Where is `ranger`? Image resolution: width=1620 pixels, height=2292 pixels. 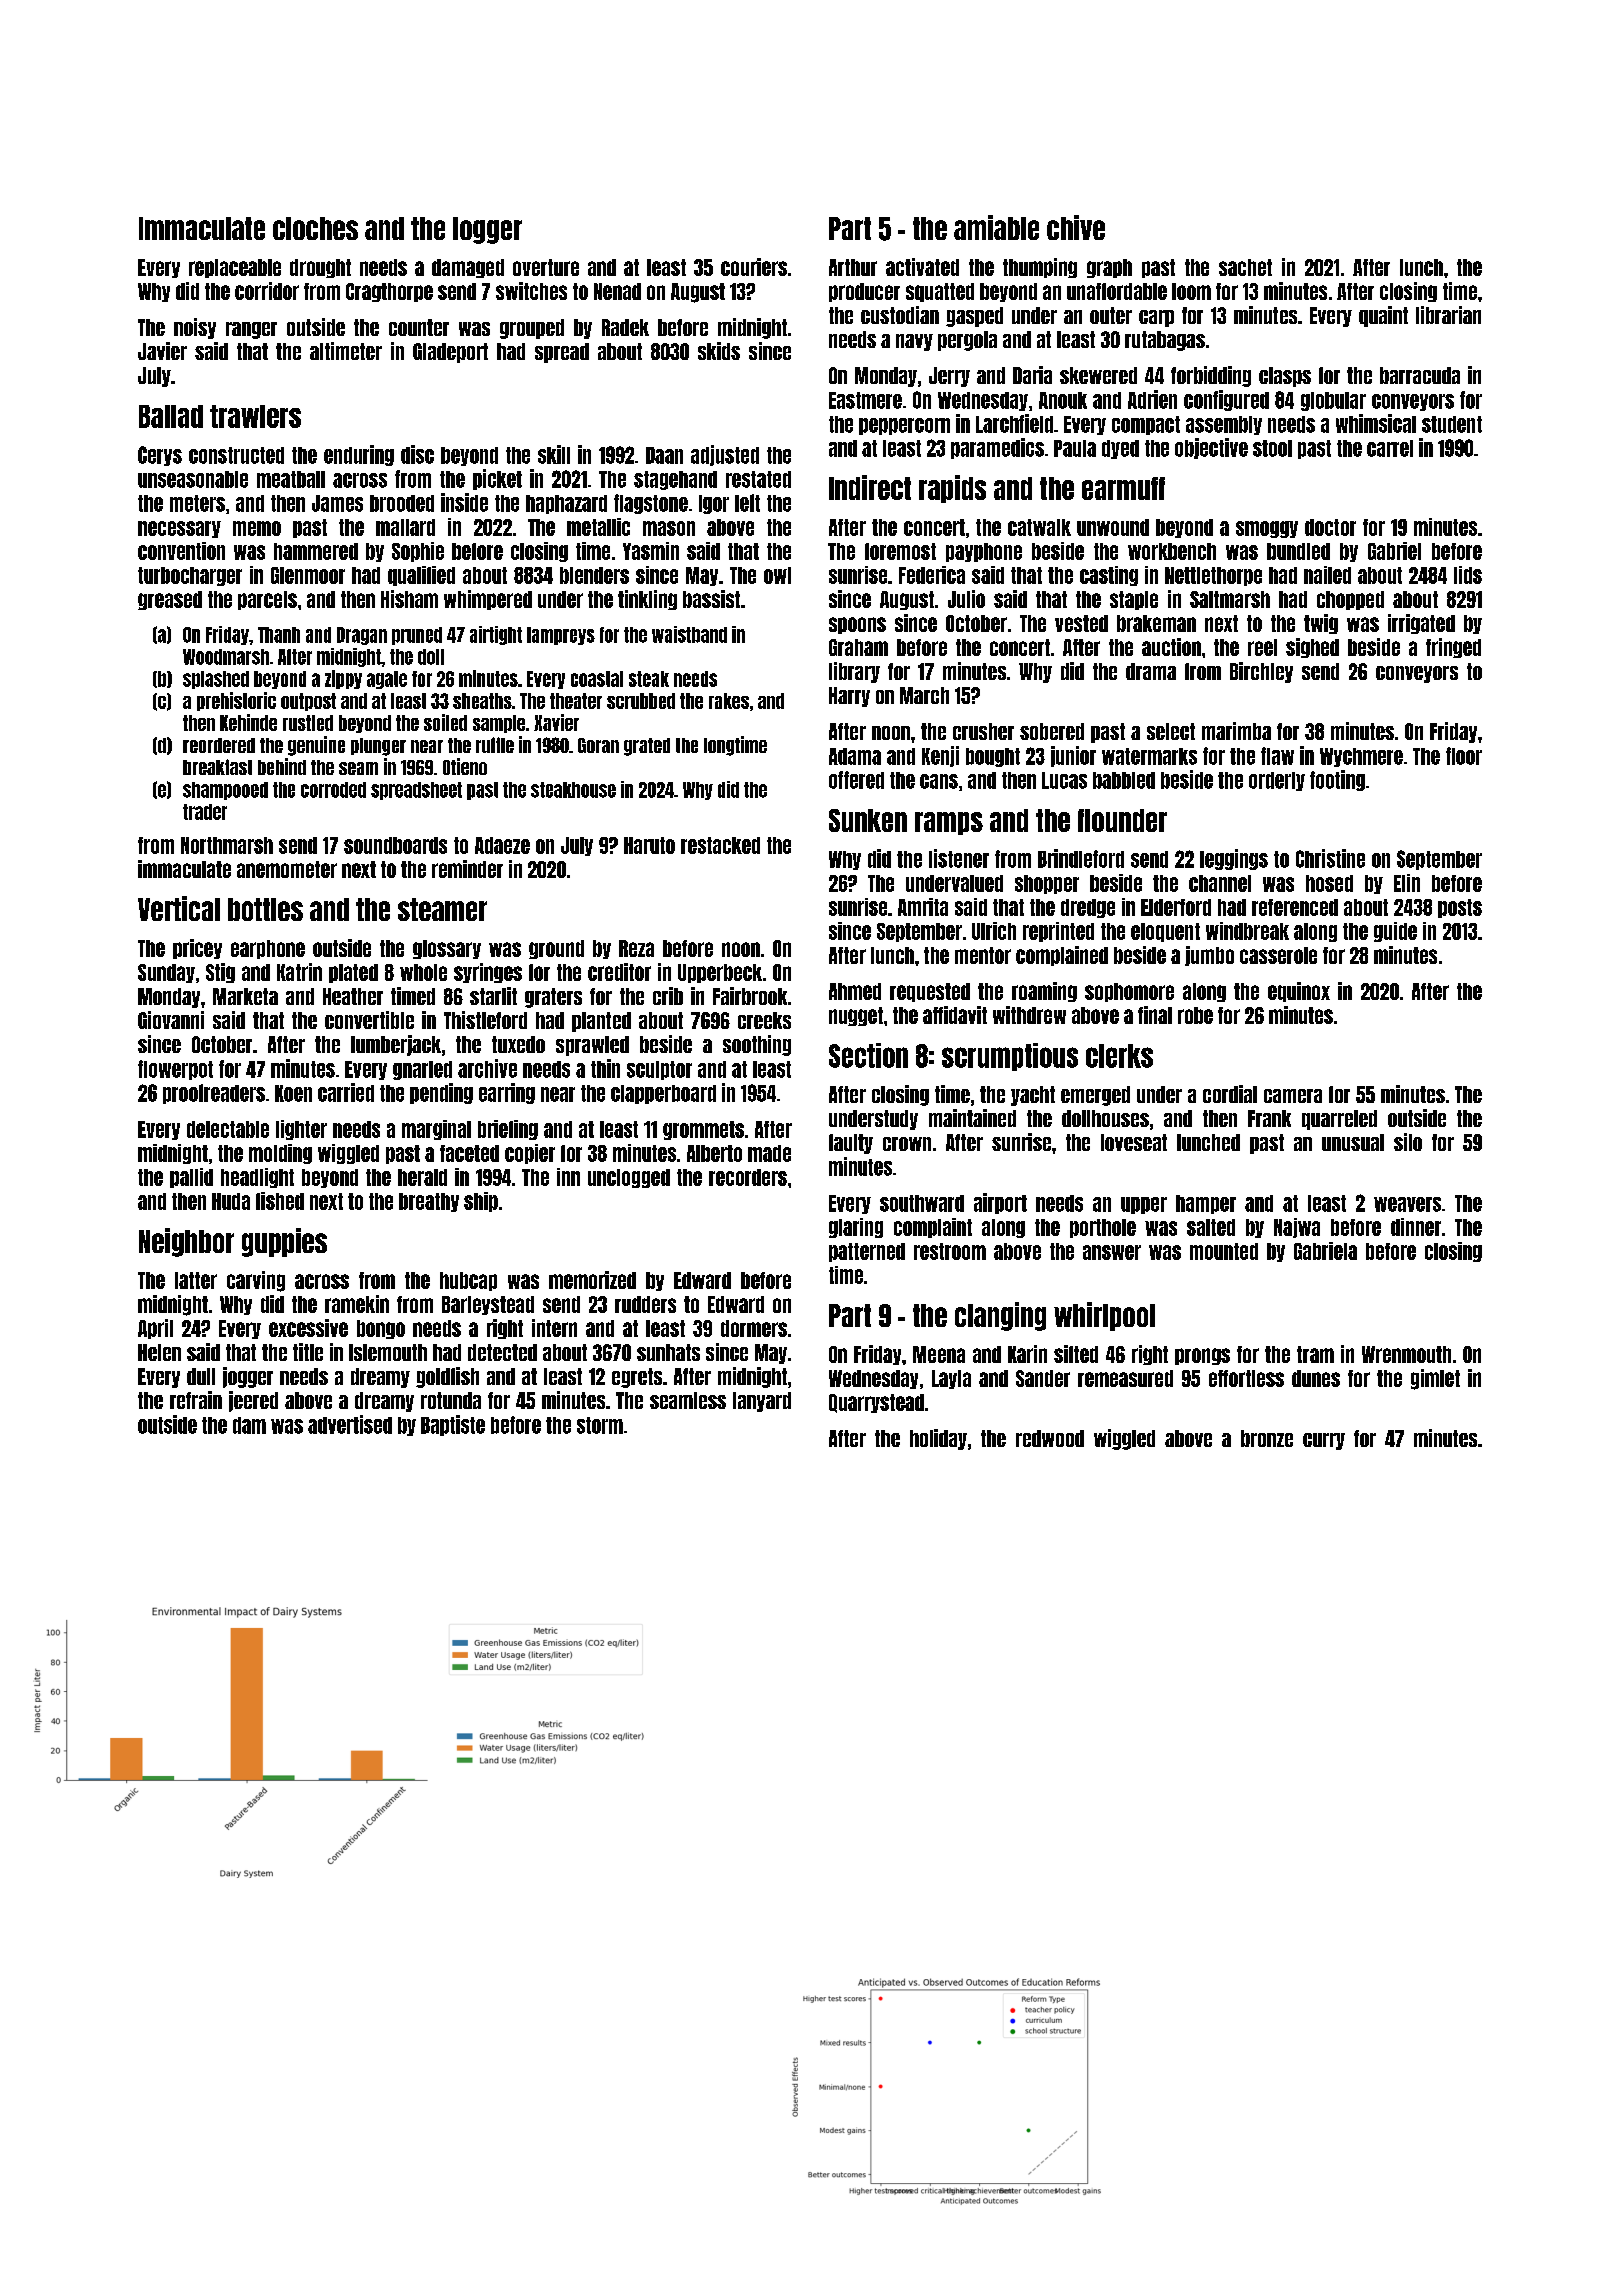
ranger is located at coordinates (251, 330).
